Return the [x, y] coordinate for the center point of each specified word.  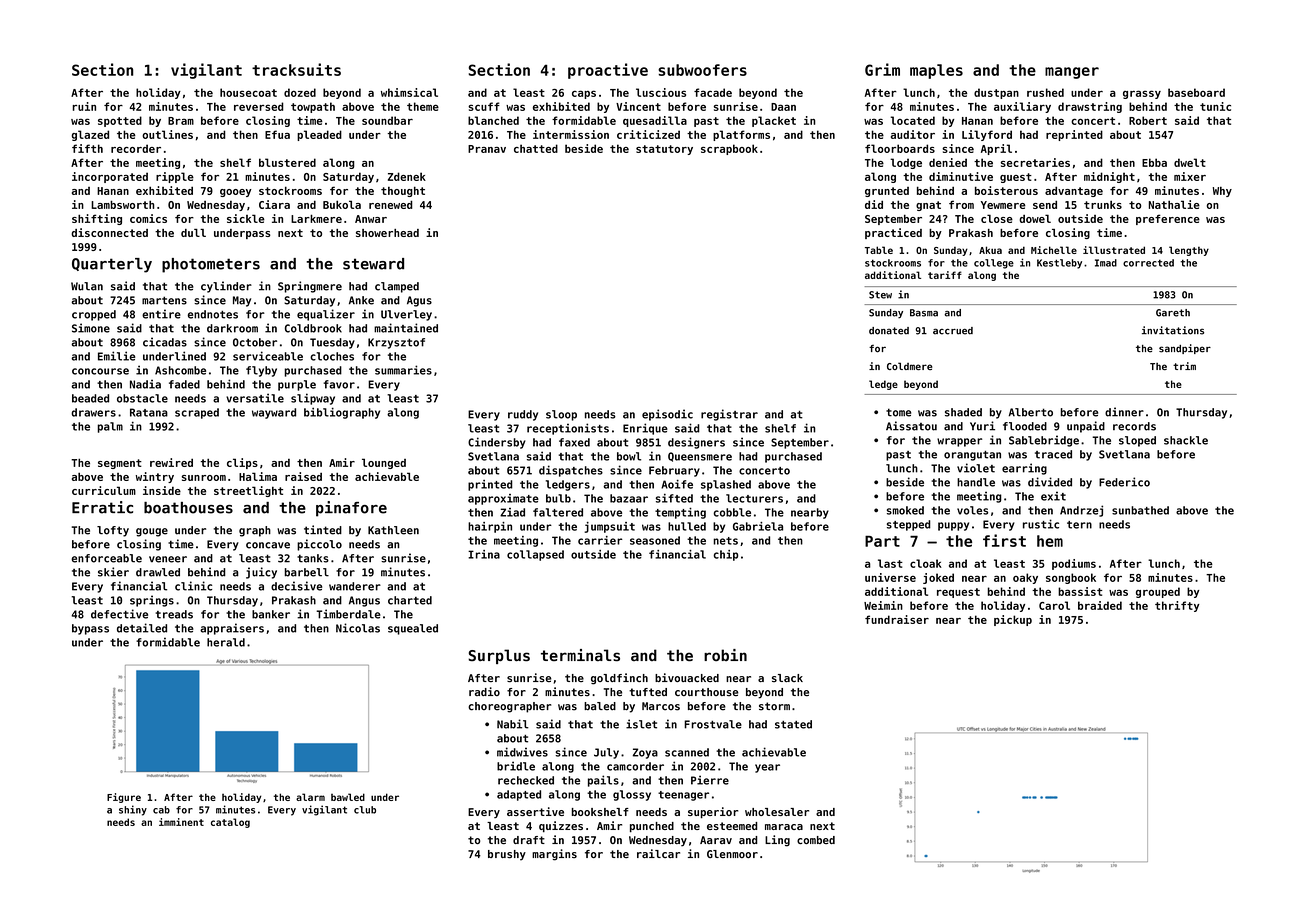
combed [816, 840]
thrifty [1177, 606]
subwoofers [702, 70]
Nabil [513, 724]
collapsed [535, 555]
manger [1072, 73]
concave [268, 545]
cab [161, 810]
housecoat [248, 92]
